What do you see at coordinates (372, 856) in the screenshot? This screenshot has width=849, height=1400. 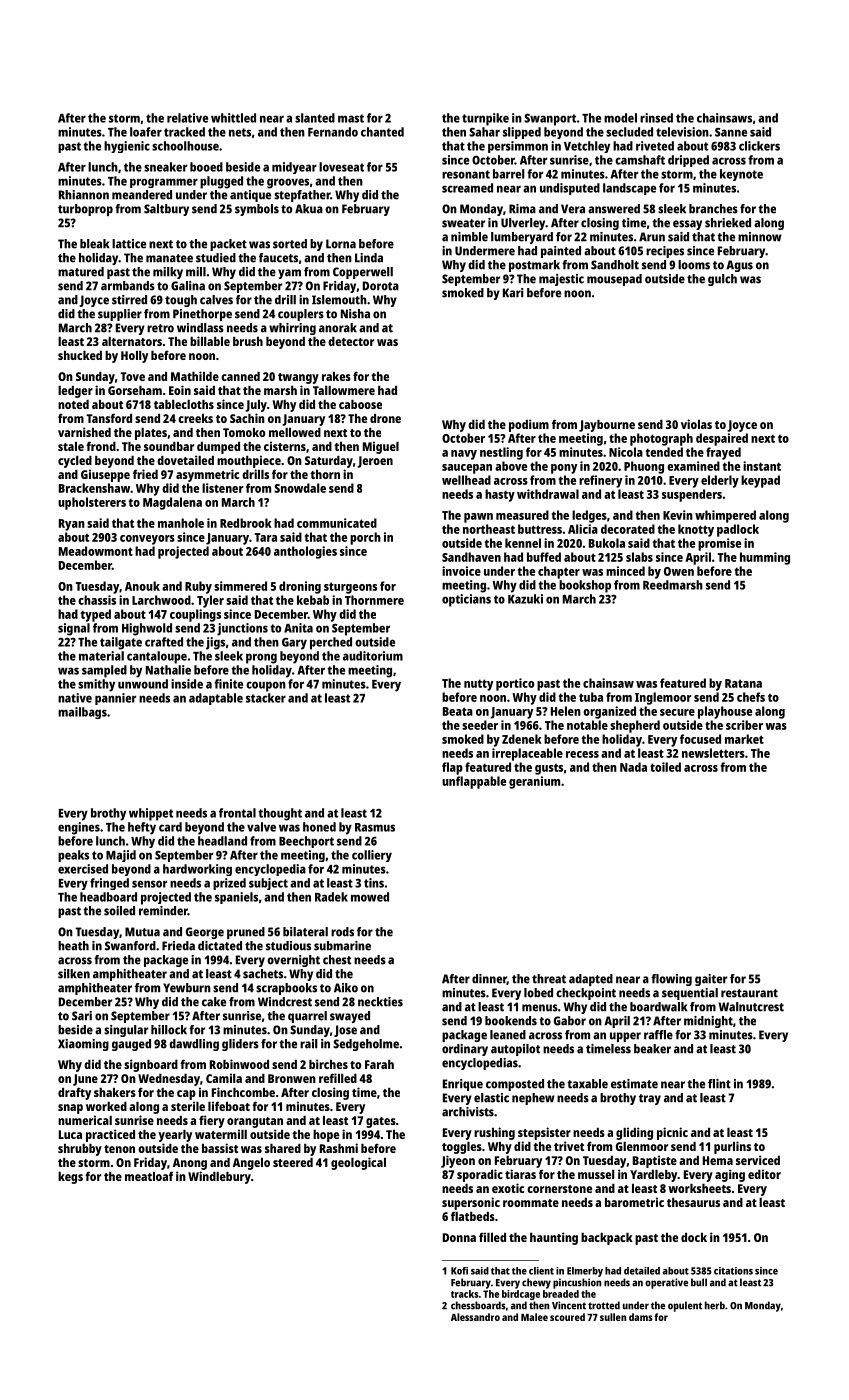 I see `colliery` at bounding box center [372, 856].
